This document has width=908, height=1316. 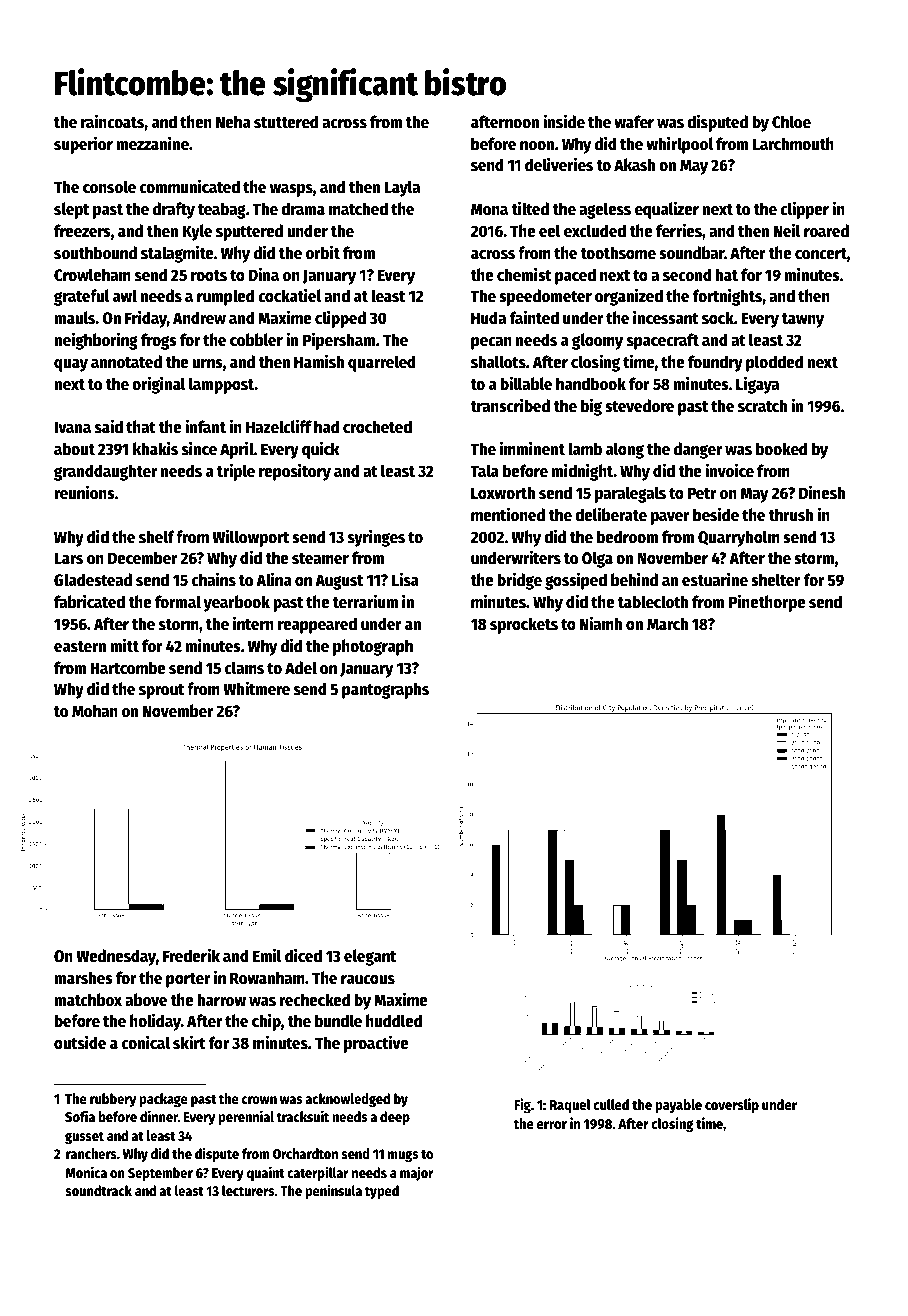 What do you see at coordinates (767, 603) in the document?
I see `Pinethorpe` at bounding box center [767, 603].
